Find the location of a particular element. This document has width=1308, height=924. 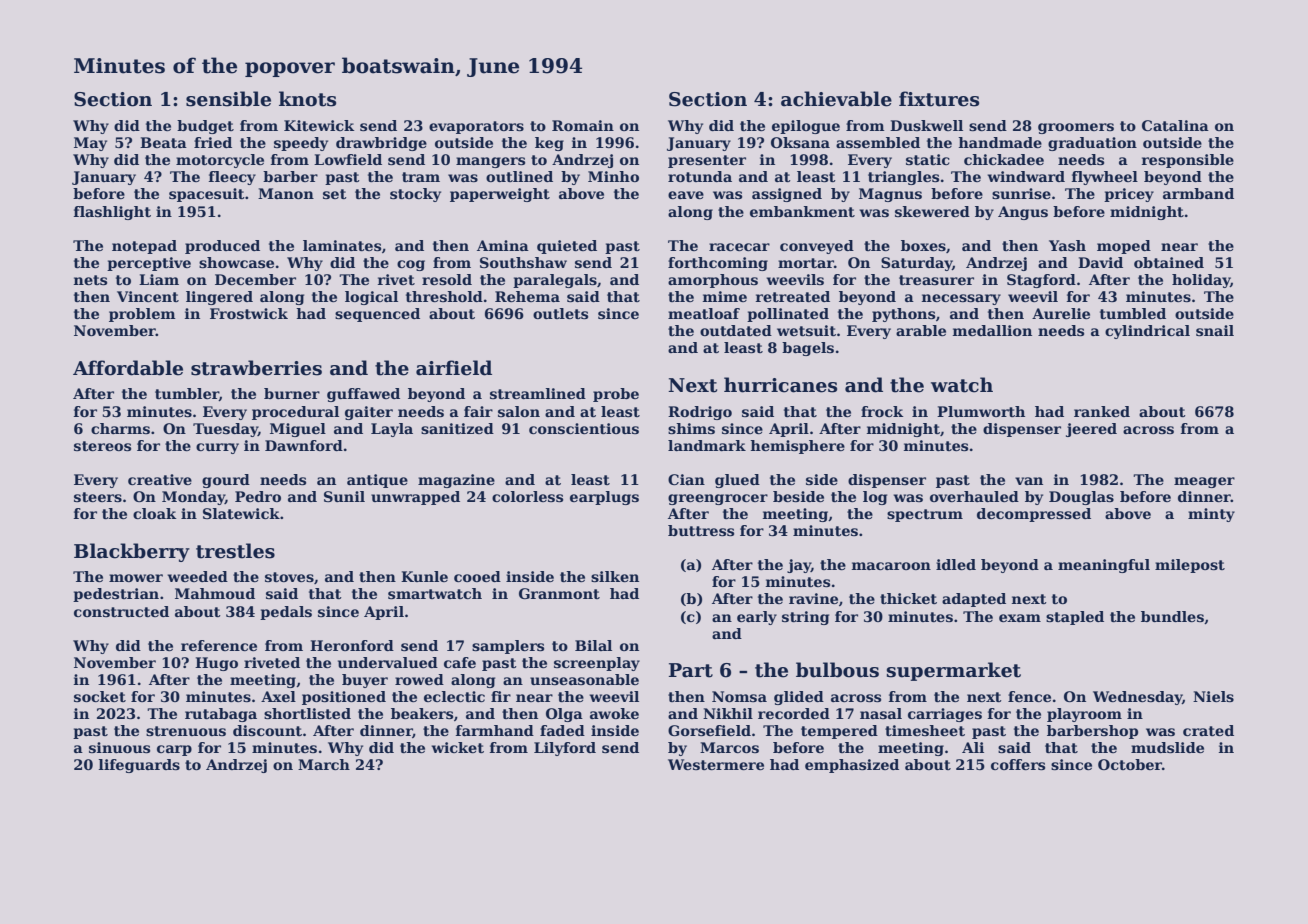

March is located at coordinates (324, 764).
